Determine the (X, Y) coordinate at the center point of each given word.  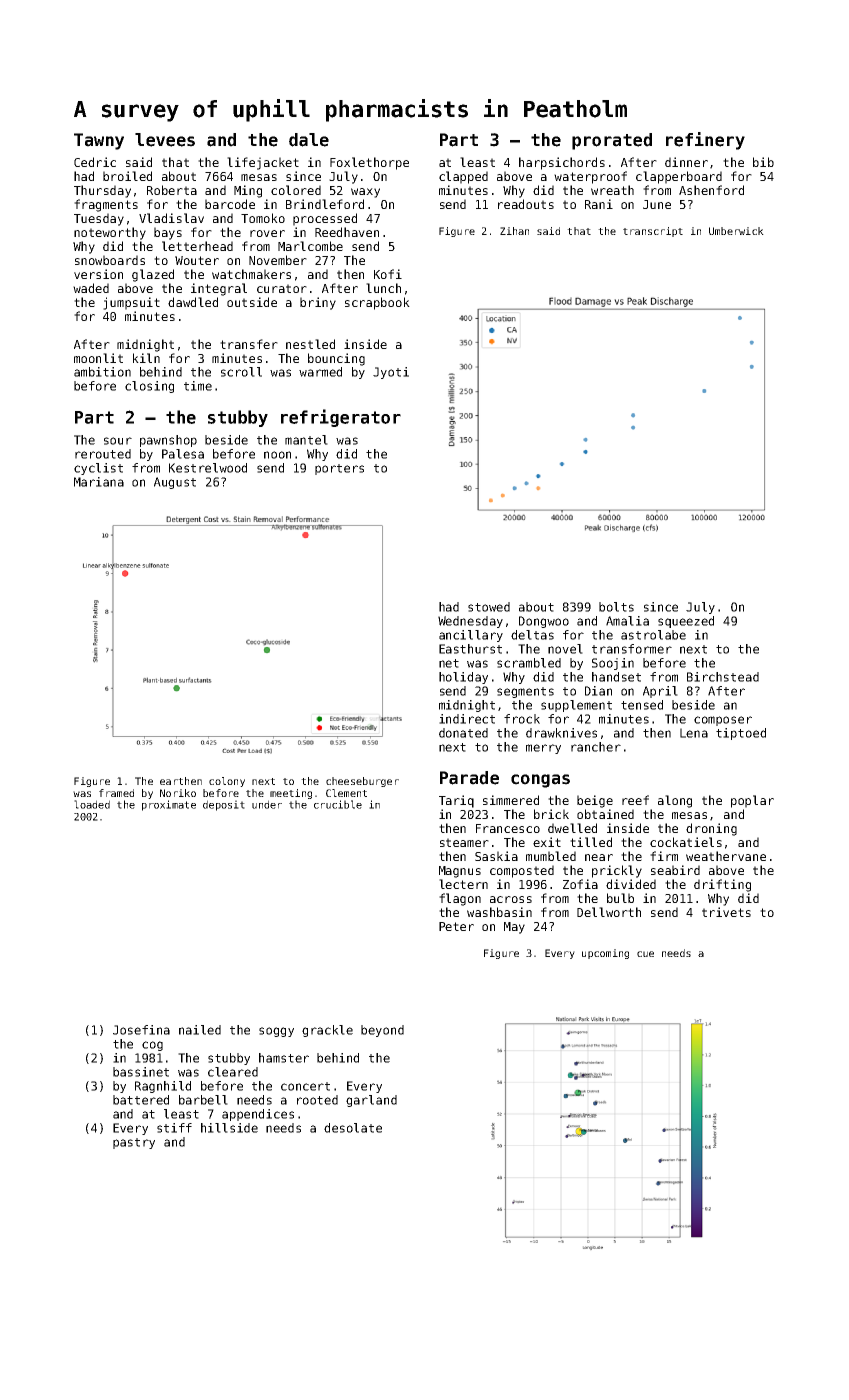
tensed (642, 705)
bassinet (141, 1072)
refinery (705, 141)
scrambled (529, 663)
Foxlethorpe (369, 163)
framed (116, 793)
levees (165, 140)
